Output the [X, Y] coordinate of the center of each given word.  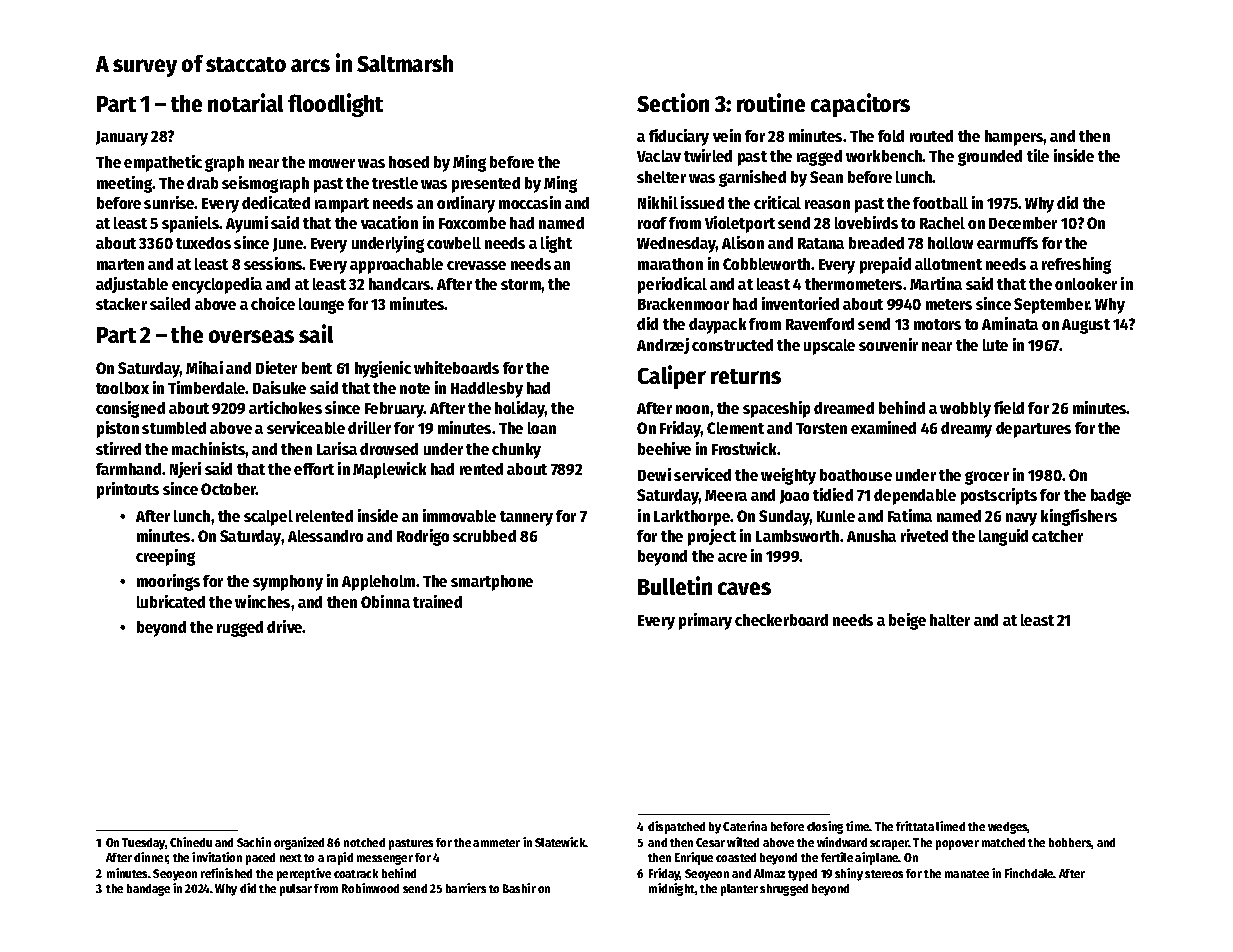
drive [285, 626]
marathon [670, 264]
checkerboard [781, 620]
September [1052, 306]
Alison [743, 242]
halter [950, 620]
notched [364, 842]
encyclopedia [217, 285]
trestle [395, 183]
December [1023, 223]
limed [950, 826]
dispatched [676, 827]
